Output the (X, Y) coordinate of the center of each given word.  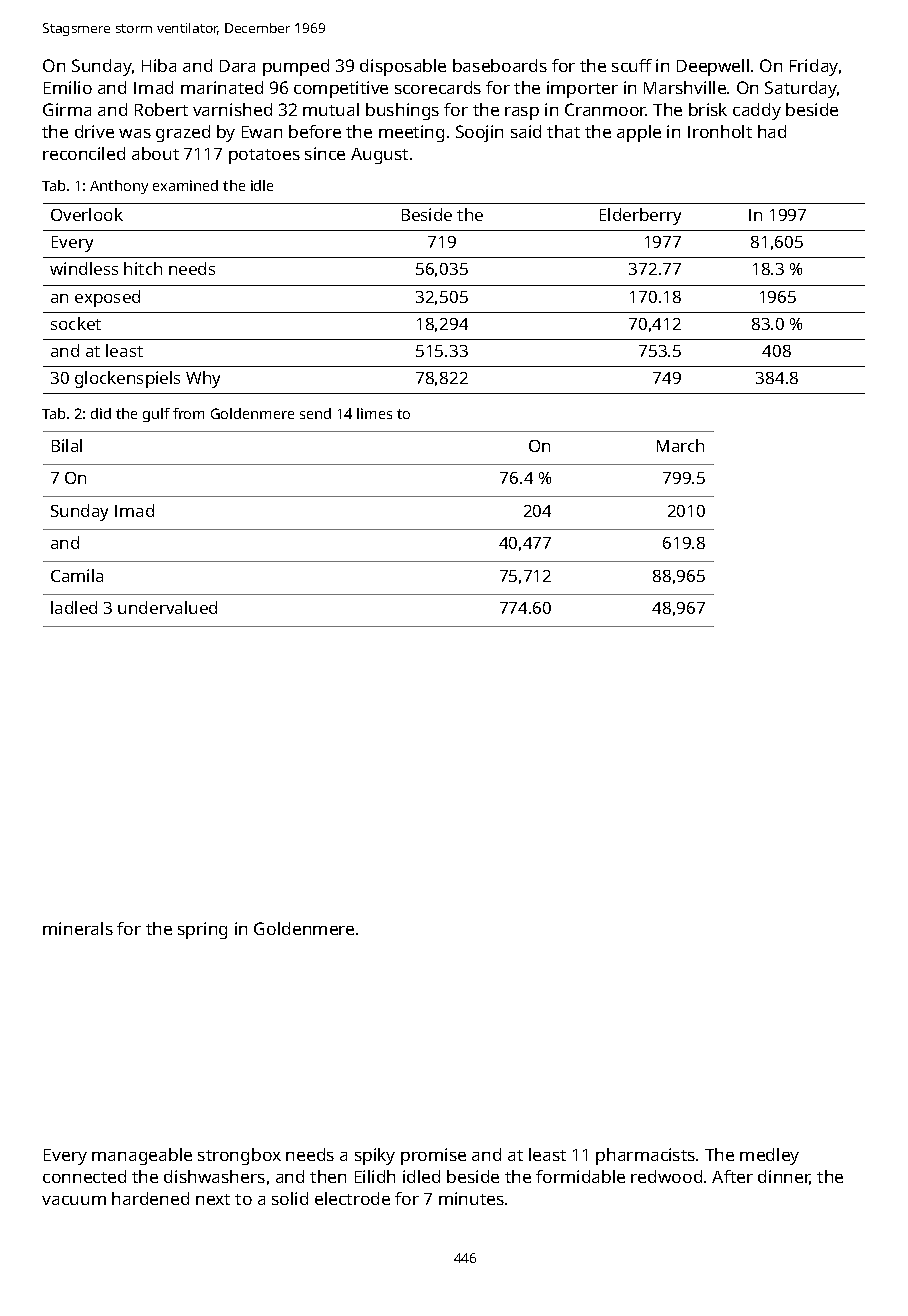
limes (374, 413)
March (680, 445)
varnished (232, 109)
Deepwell (713, 67)
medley (769, 1156)
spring (202, 930)
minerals (78, 928)
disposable (403, 67)
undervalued (167, 607)
